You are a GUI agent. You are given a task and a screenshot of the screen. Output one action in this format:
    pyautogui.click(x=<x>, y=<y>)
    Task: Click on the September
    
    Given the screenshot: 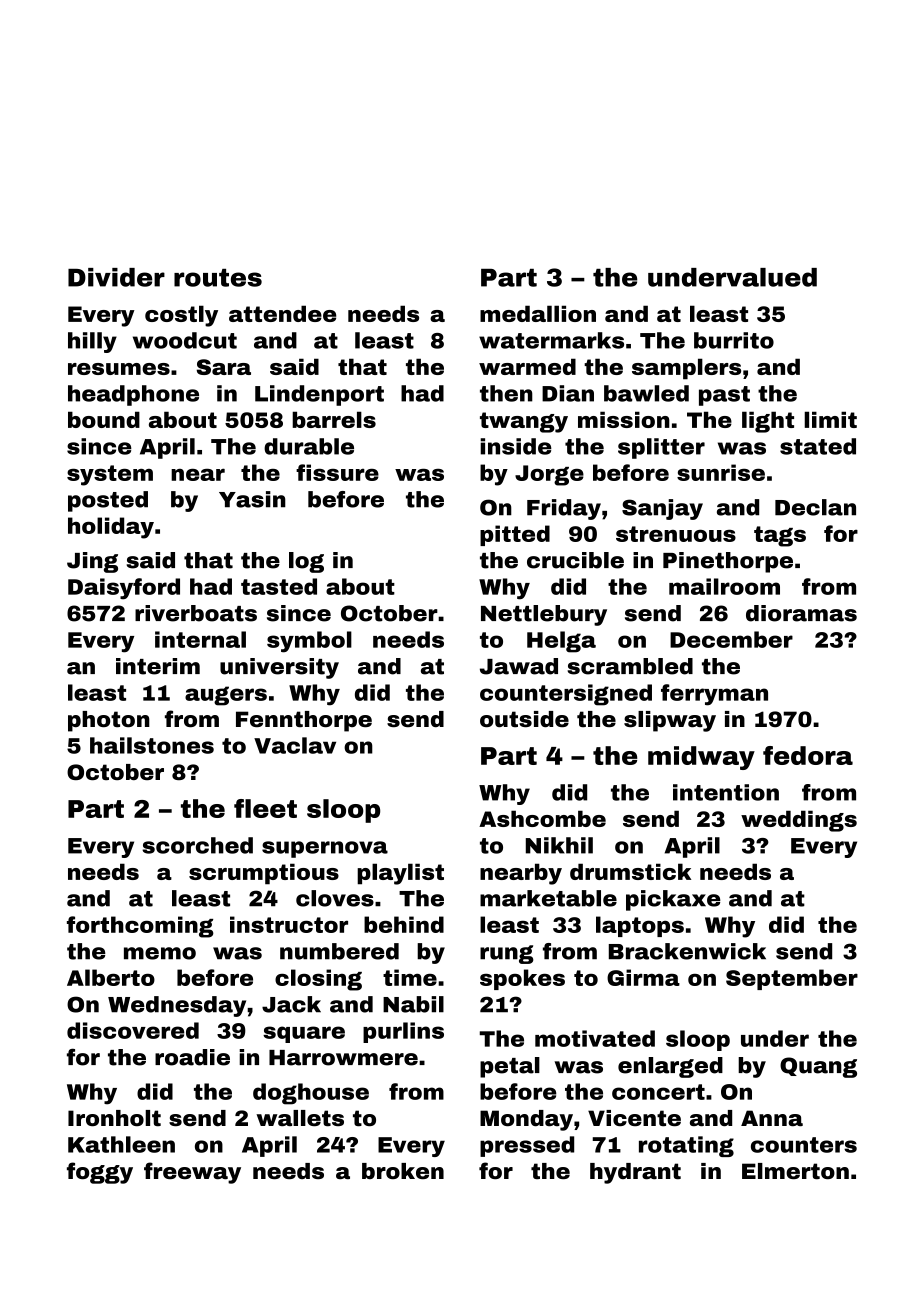 What is the action you would take?
    pyautogui.click(x=792, y=979)
